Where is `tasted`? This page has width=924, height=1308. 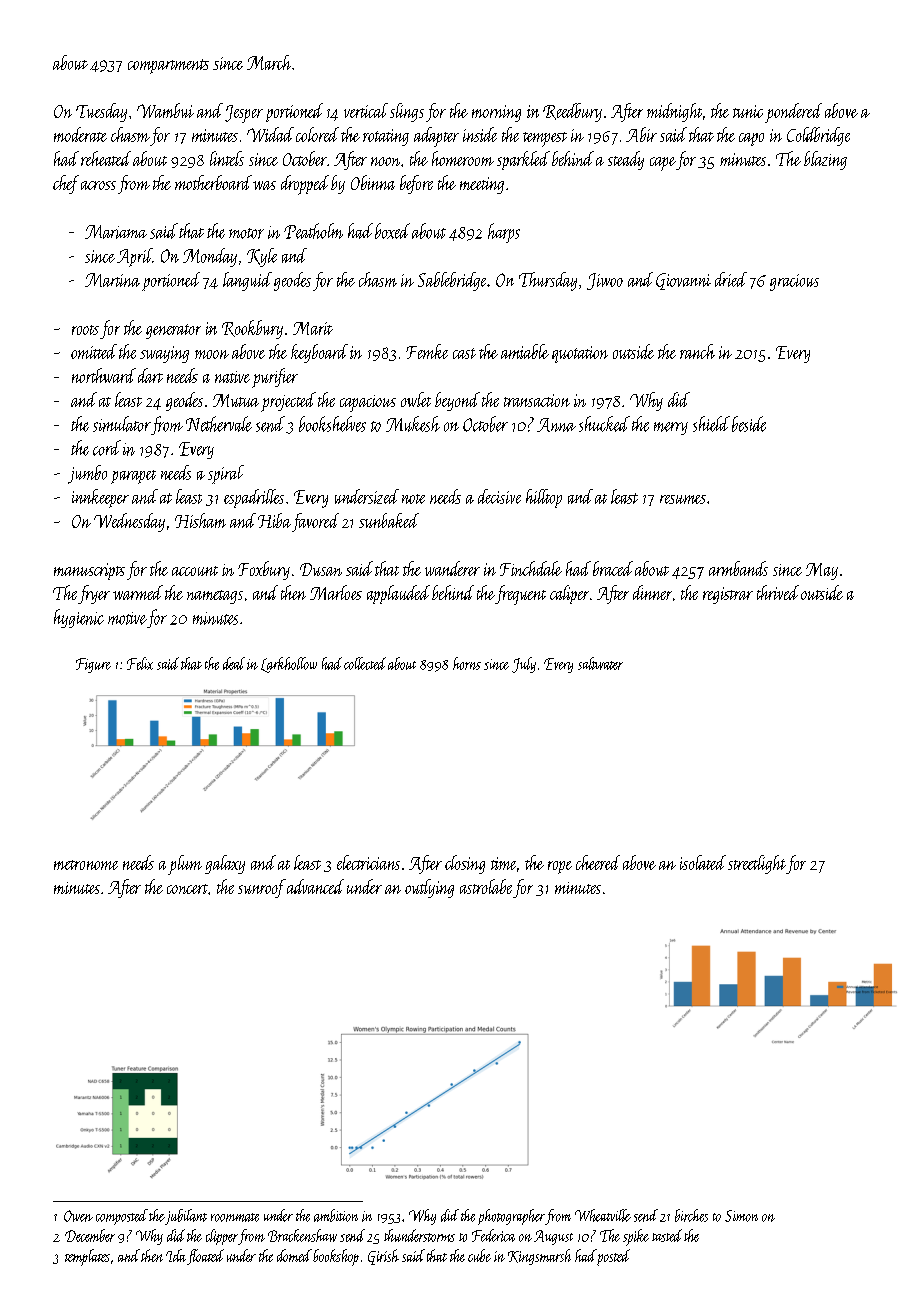
tasted is located at coordinates (667, 1235).
